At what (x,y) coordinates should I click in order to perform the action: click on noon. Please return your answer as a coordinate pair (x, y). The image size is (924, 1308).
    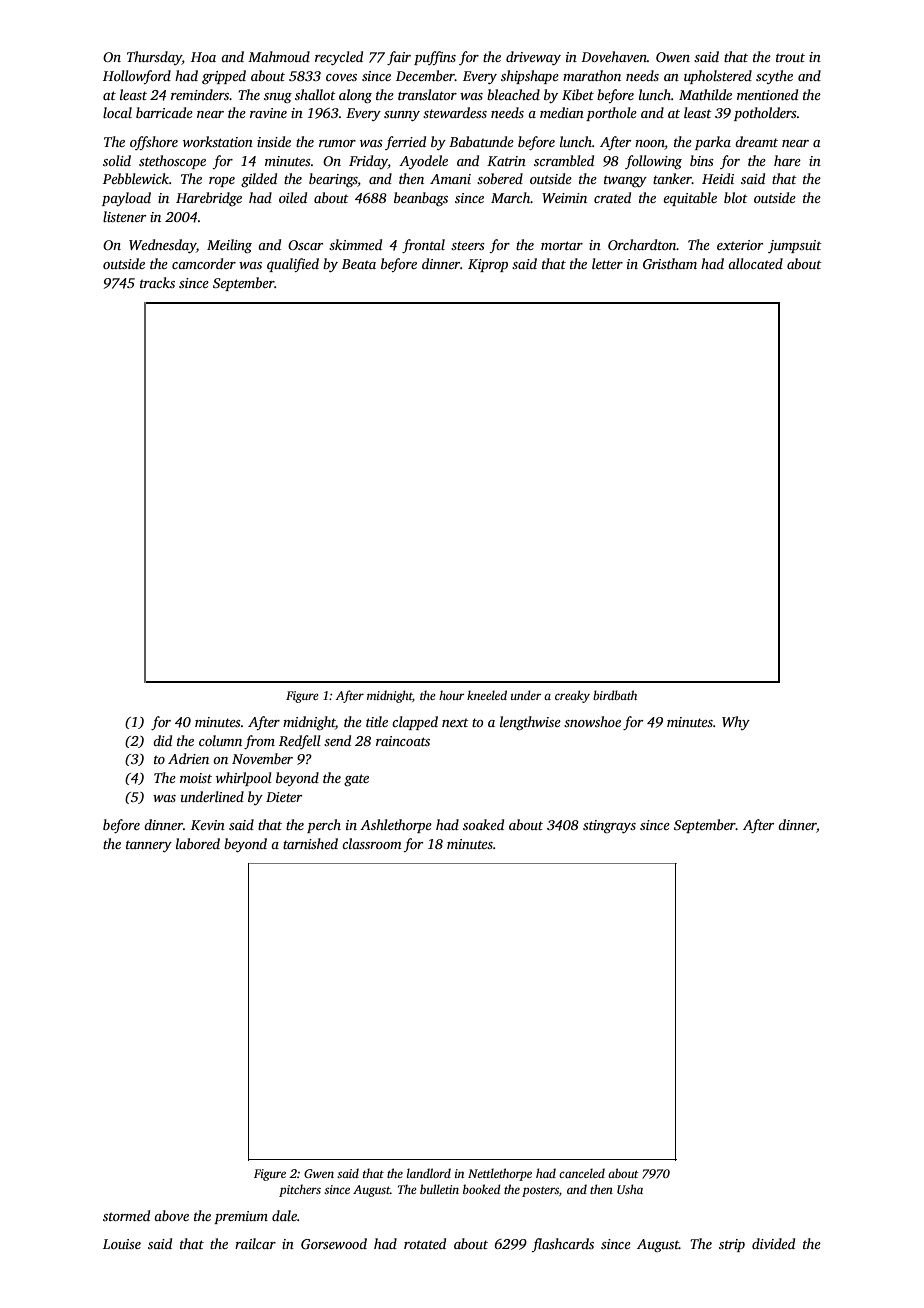
    Looking at the image, I should click on (650, 143).
